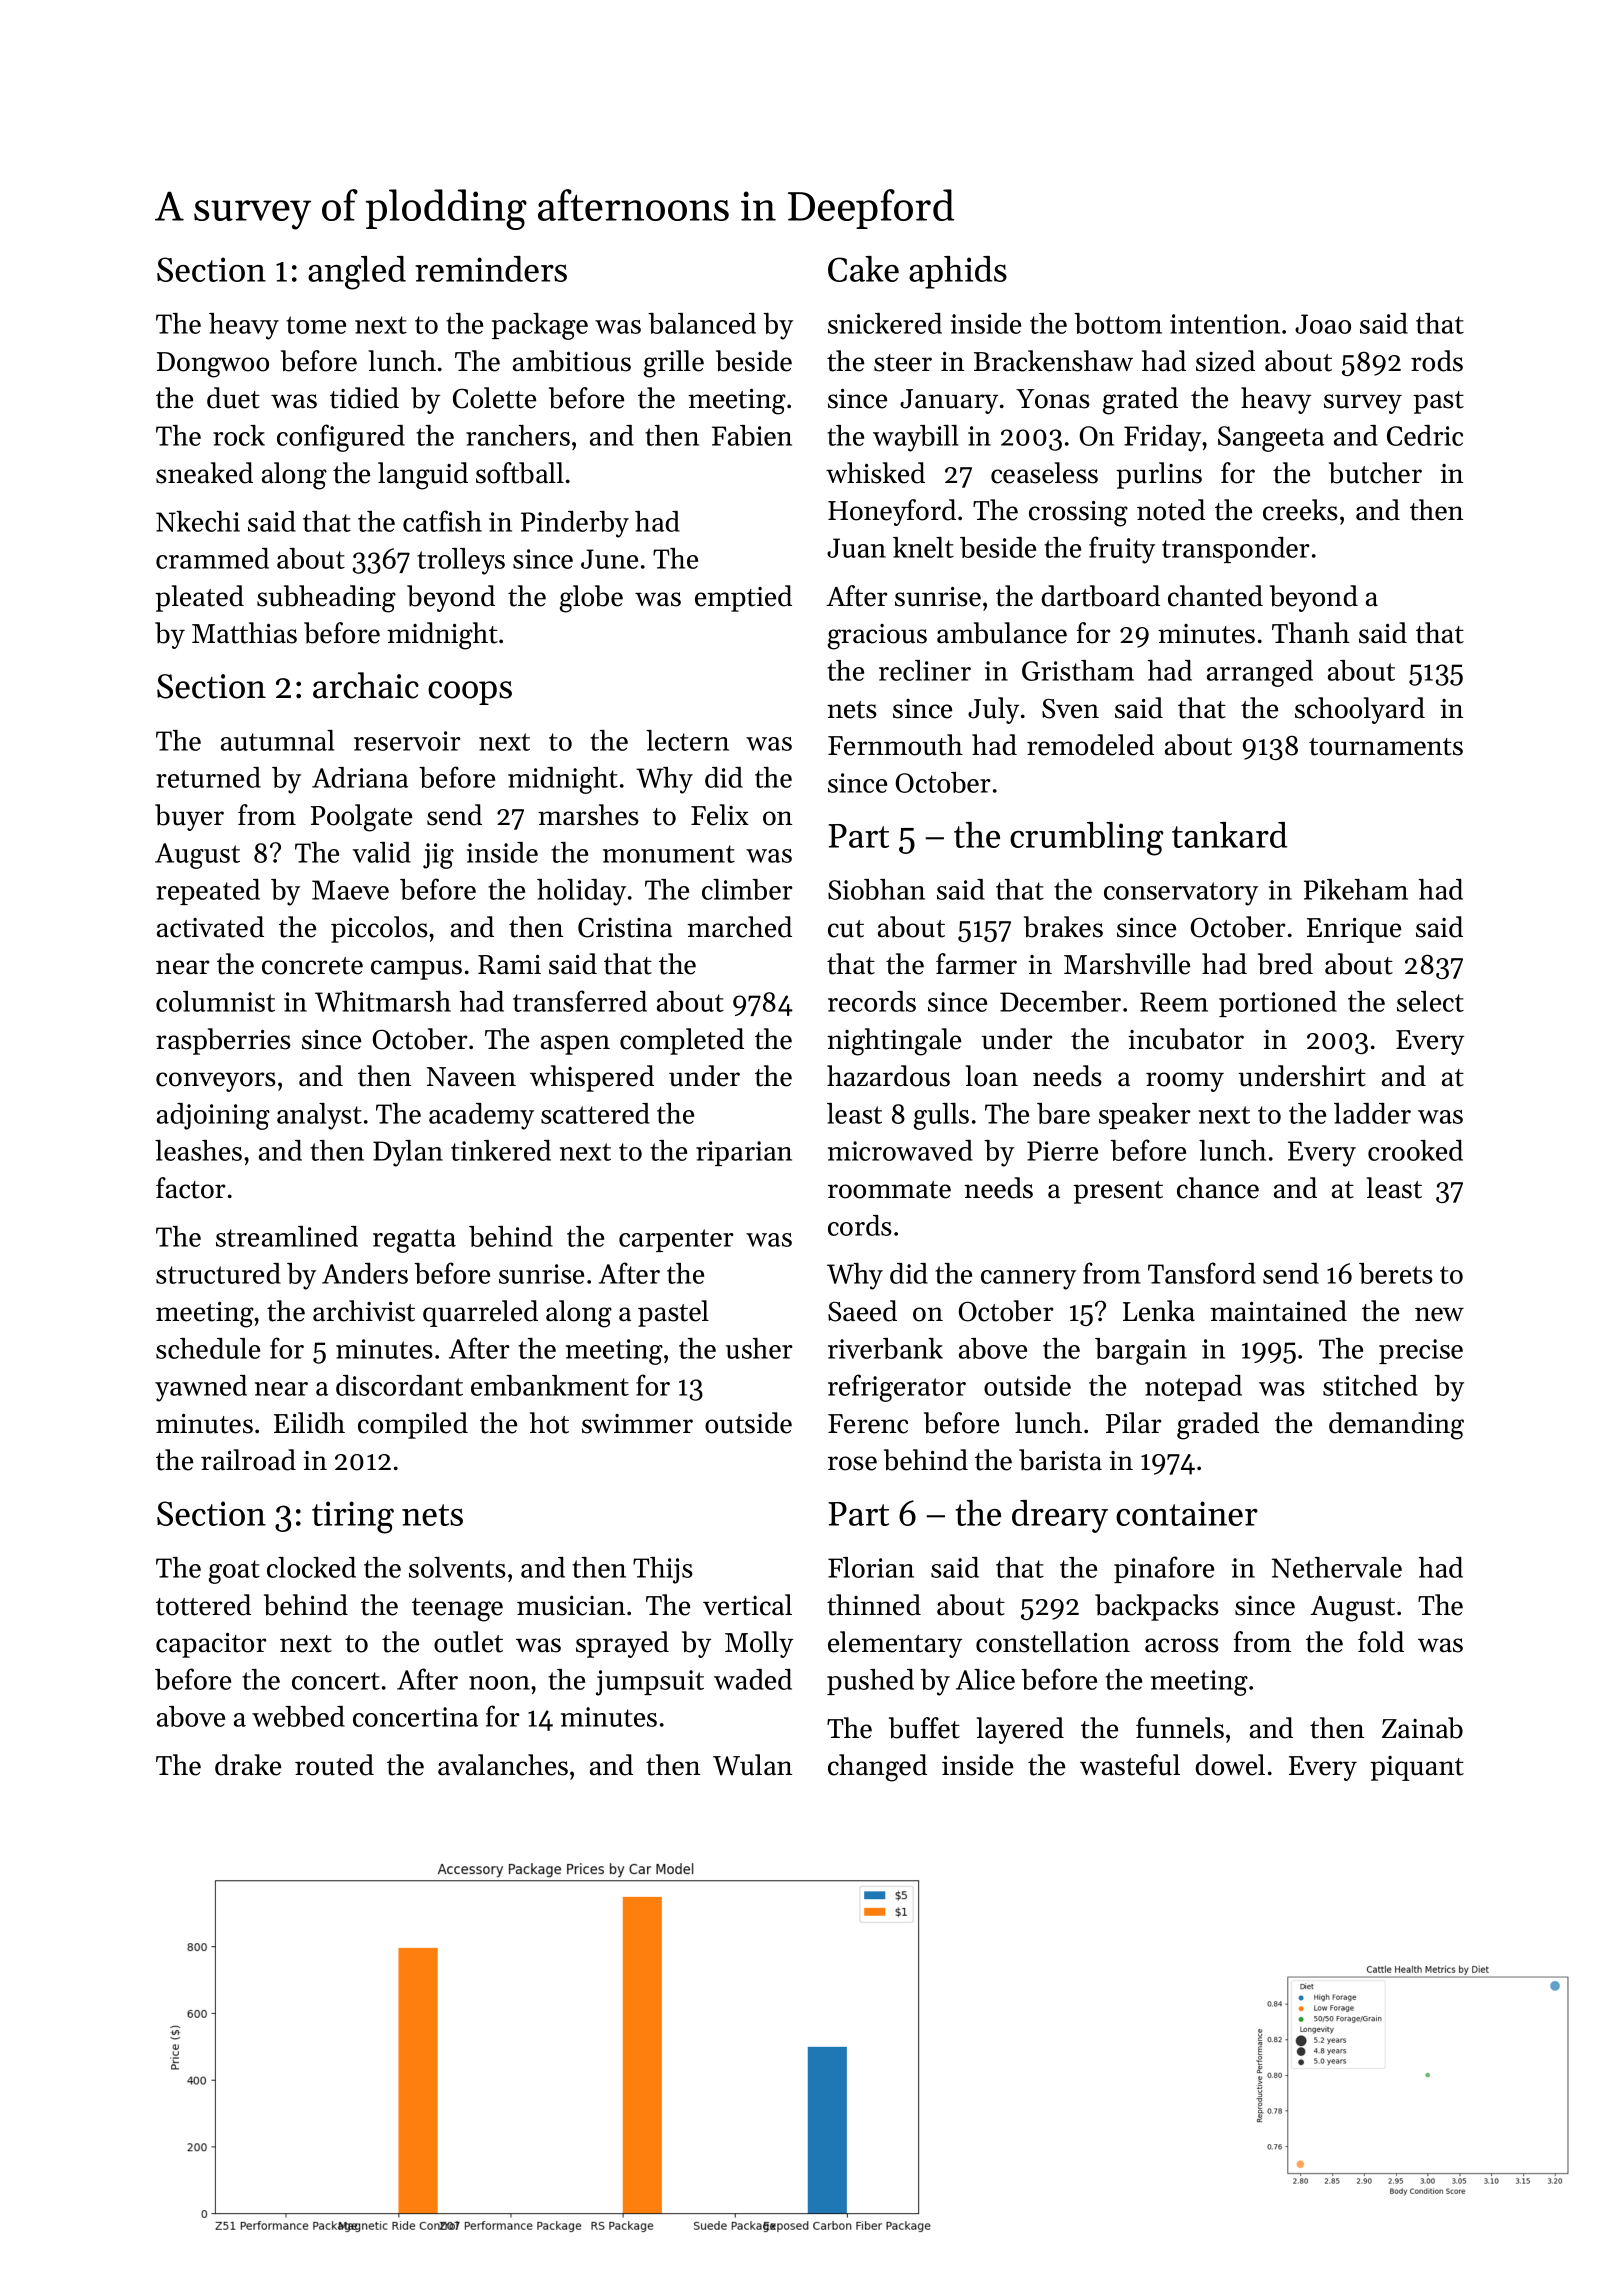 Image resolution: width=1620 pixels, height=2292 pixels. Describe the element at coordinates (379, 929) in the page. I see `piccolos` at that location.
